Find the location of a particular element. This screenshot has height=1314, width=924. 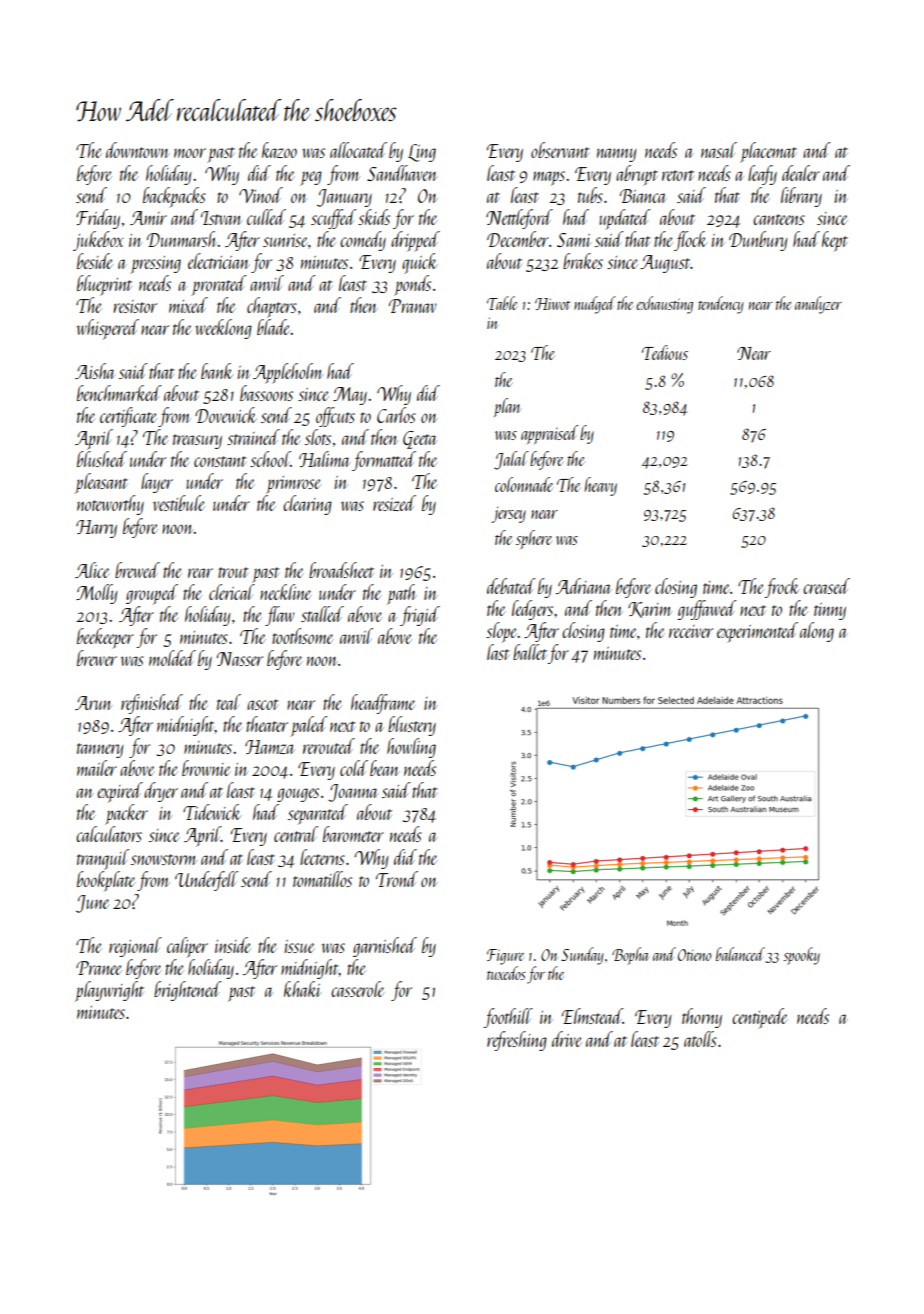

foothill is located at coordinates (508, 1018).
